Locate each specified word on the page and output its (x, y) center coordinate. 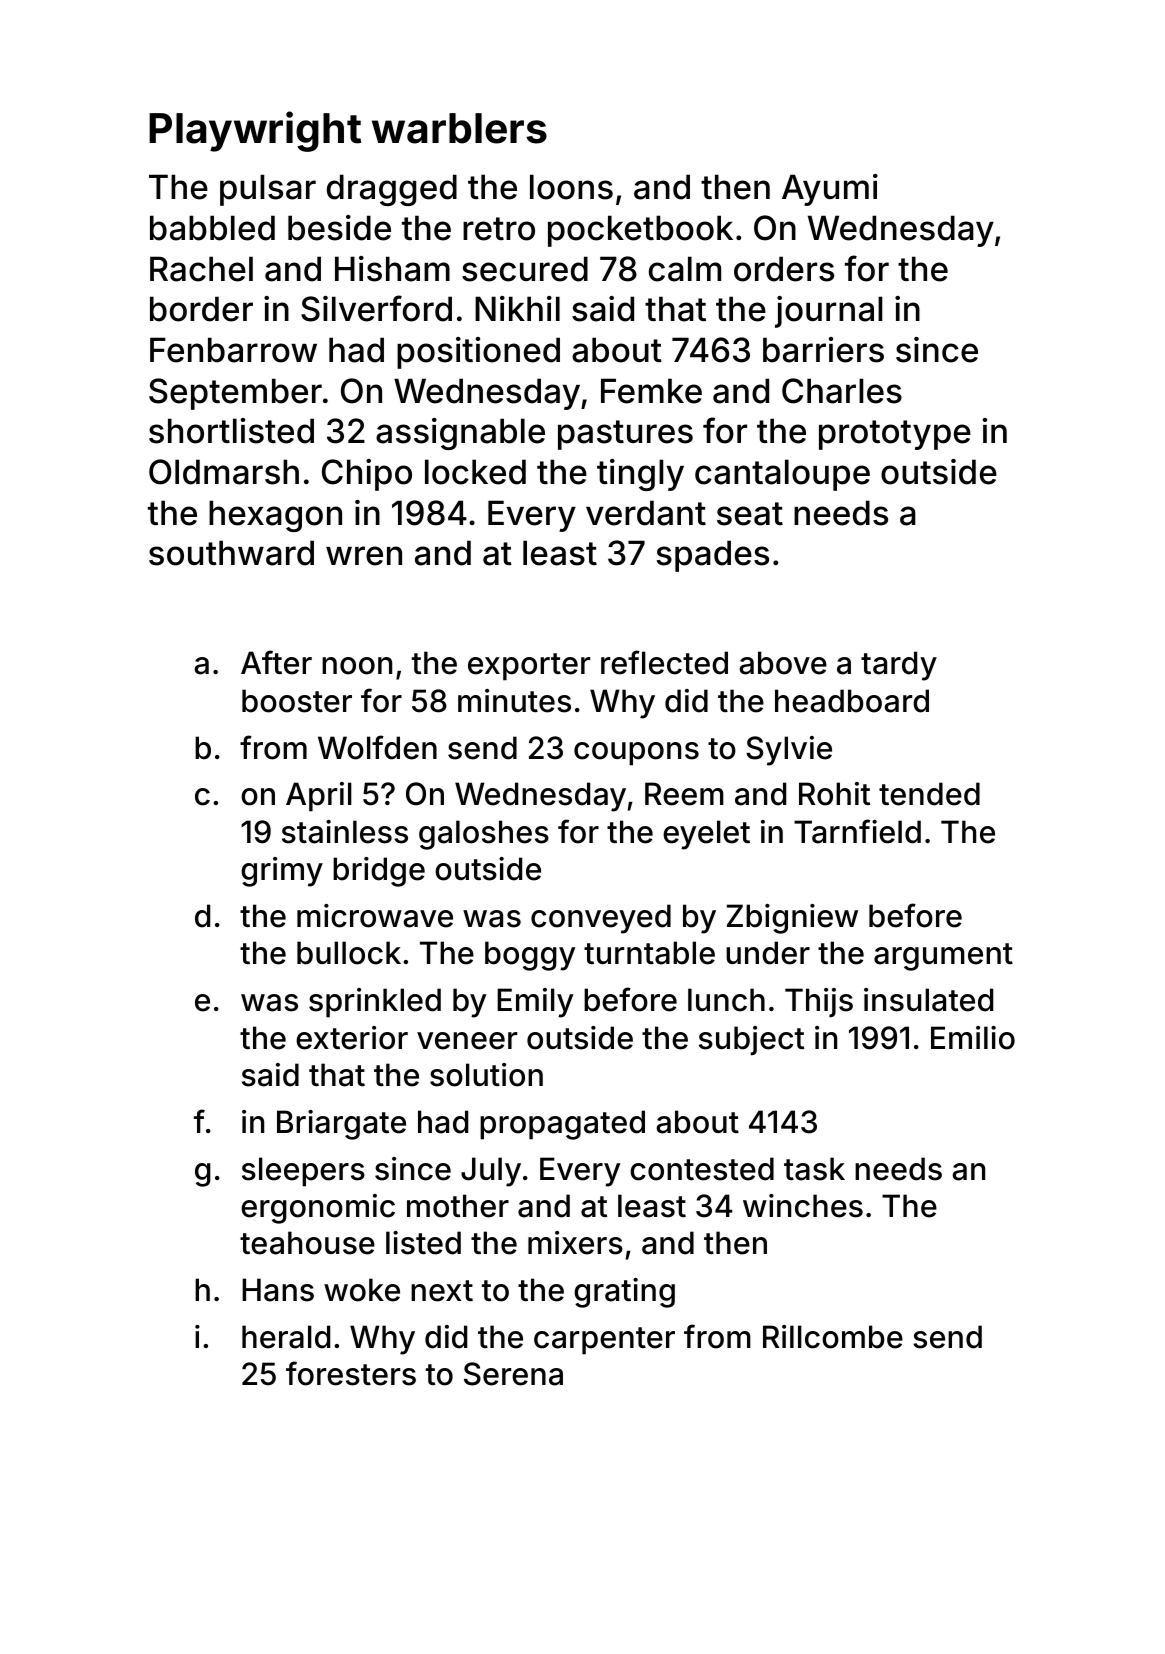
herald (286, 1337)
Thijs (819, 1003)
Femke (651, 391)
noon (357, 666)
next (442, 1291)
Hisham (392, 269)
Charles (842, 391)
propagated (562, 1125)
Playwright (255, 131)
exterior (352, 1038)
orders (784, 269)
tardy (899, 666)
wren (364, 556)
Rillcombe (833, 1337)
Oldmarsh (224, 472)
